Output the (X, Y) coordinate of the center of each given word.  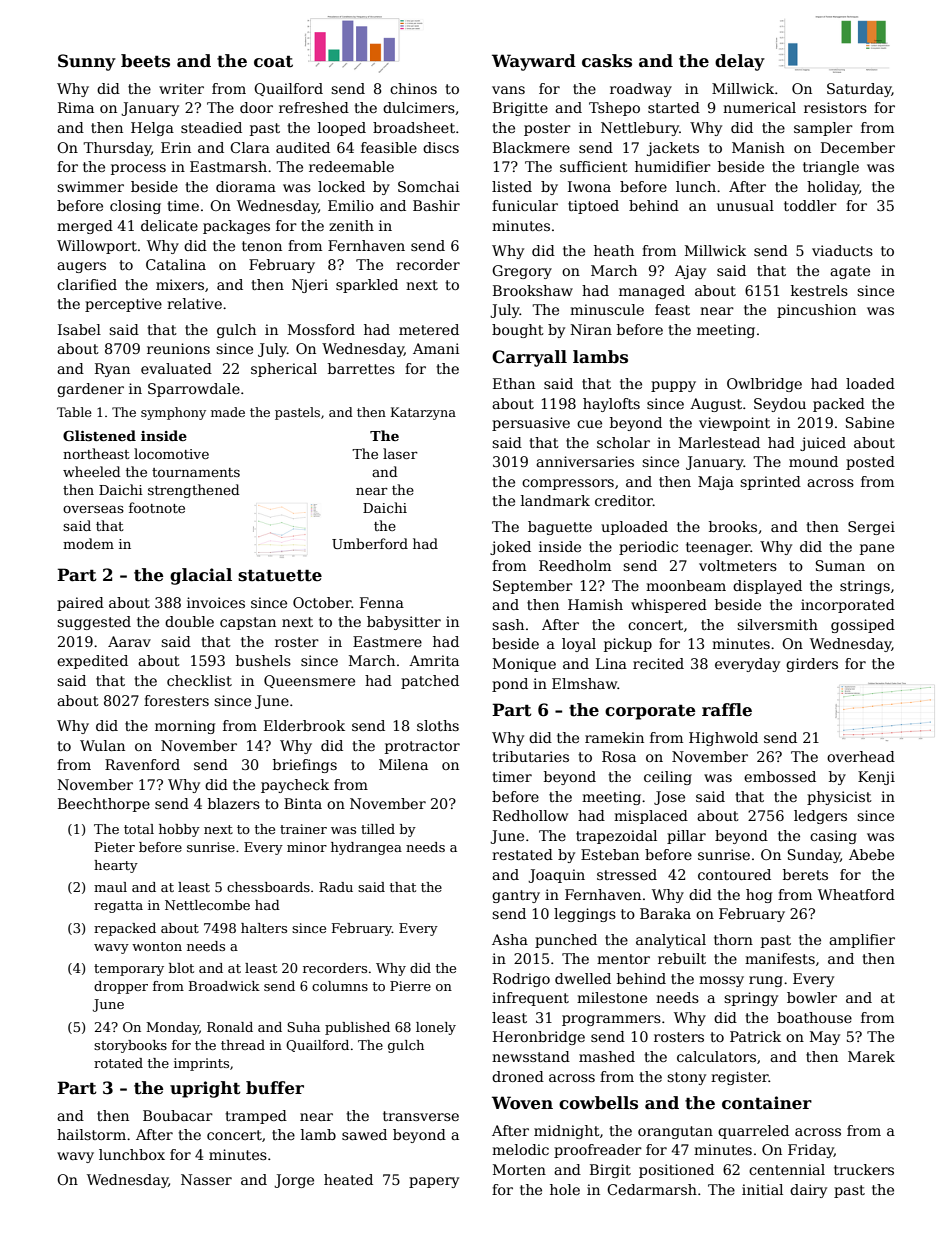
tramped (256, 1117)
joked (510, 548)
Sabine (870, 422)
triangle (831, 168)
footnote (157, 507)
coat (273, 61)
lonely (436, 1028)
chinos (413, 88)
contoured (734, 874)
